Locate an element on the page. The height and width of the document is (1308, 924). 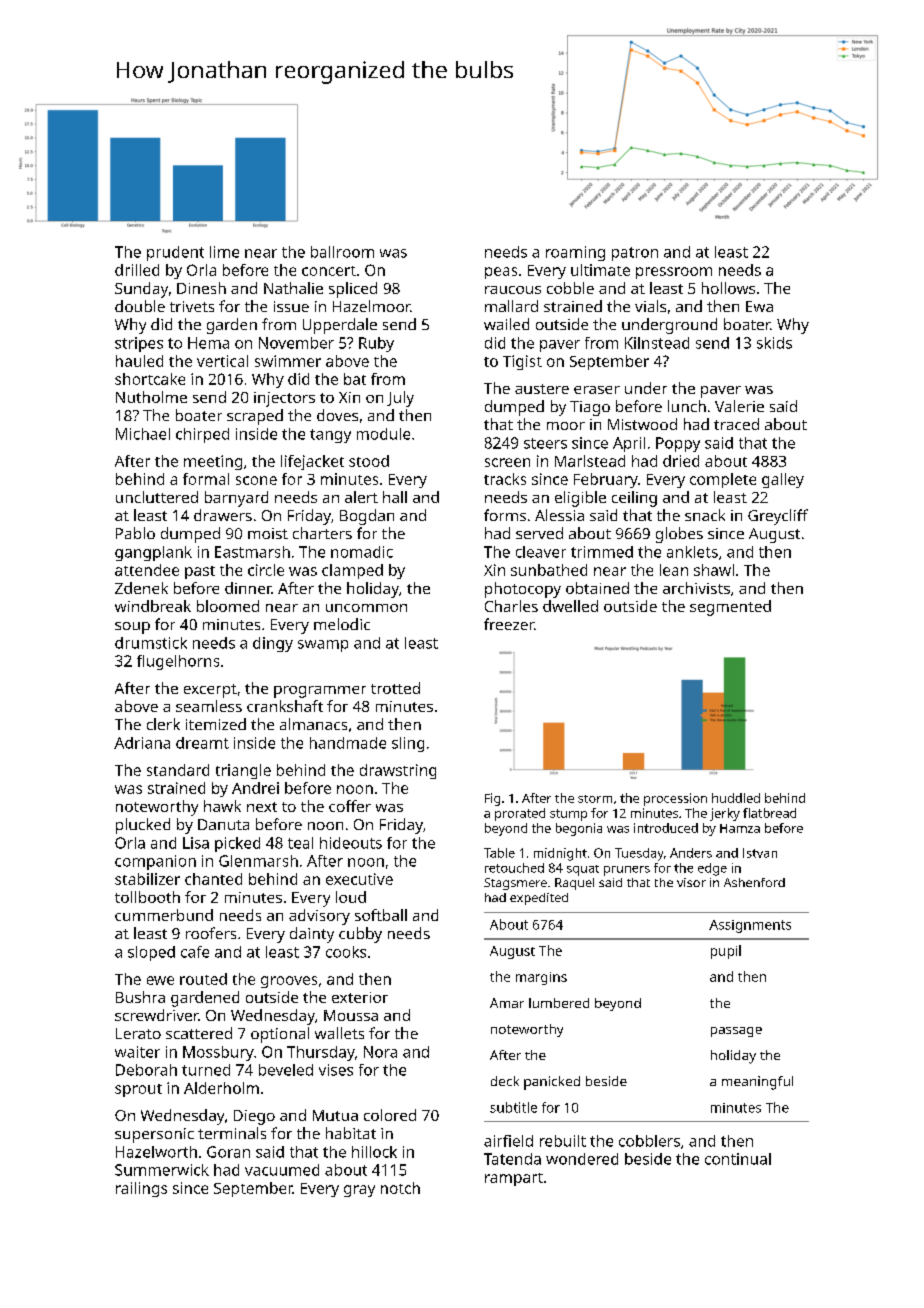
peas is located at coordinates (501, 273).
